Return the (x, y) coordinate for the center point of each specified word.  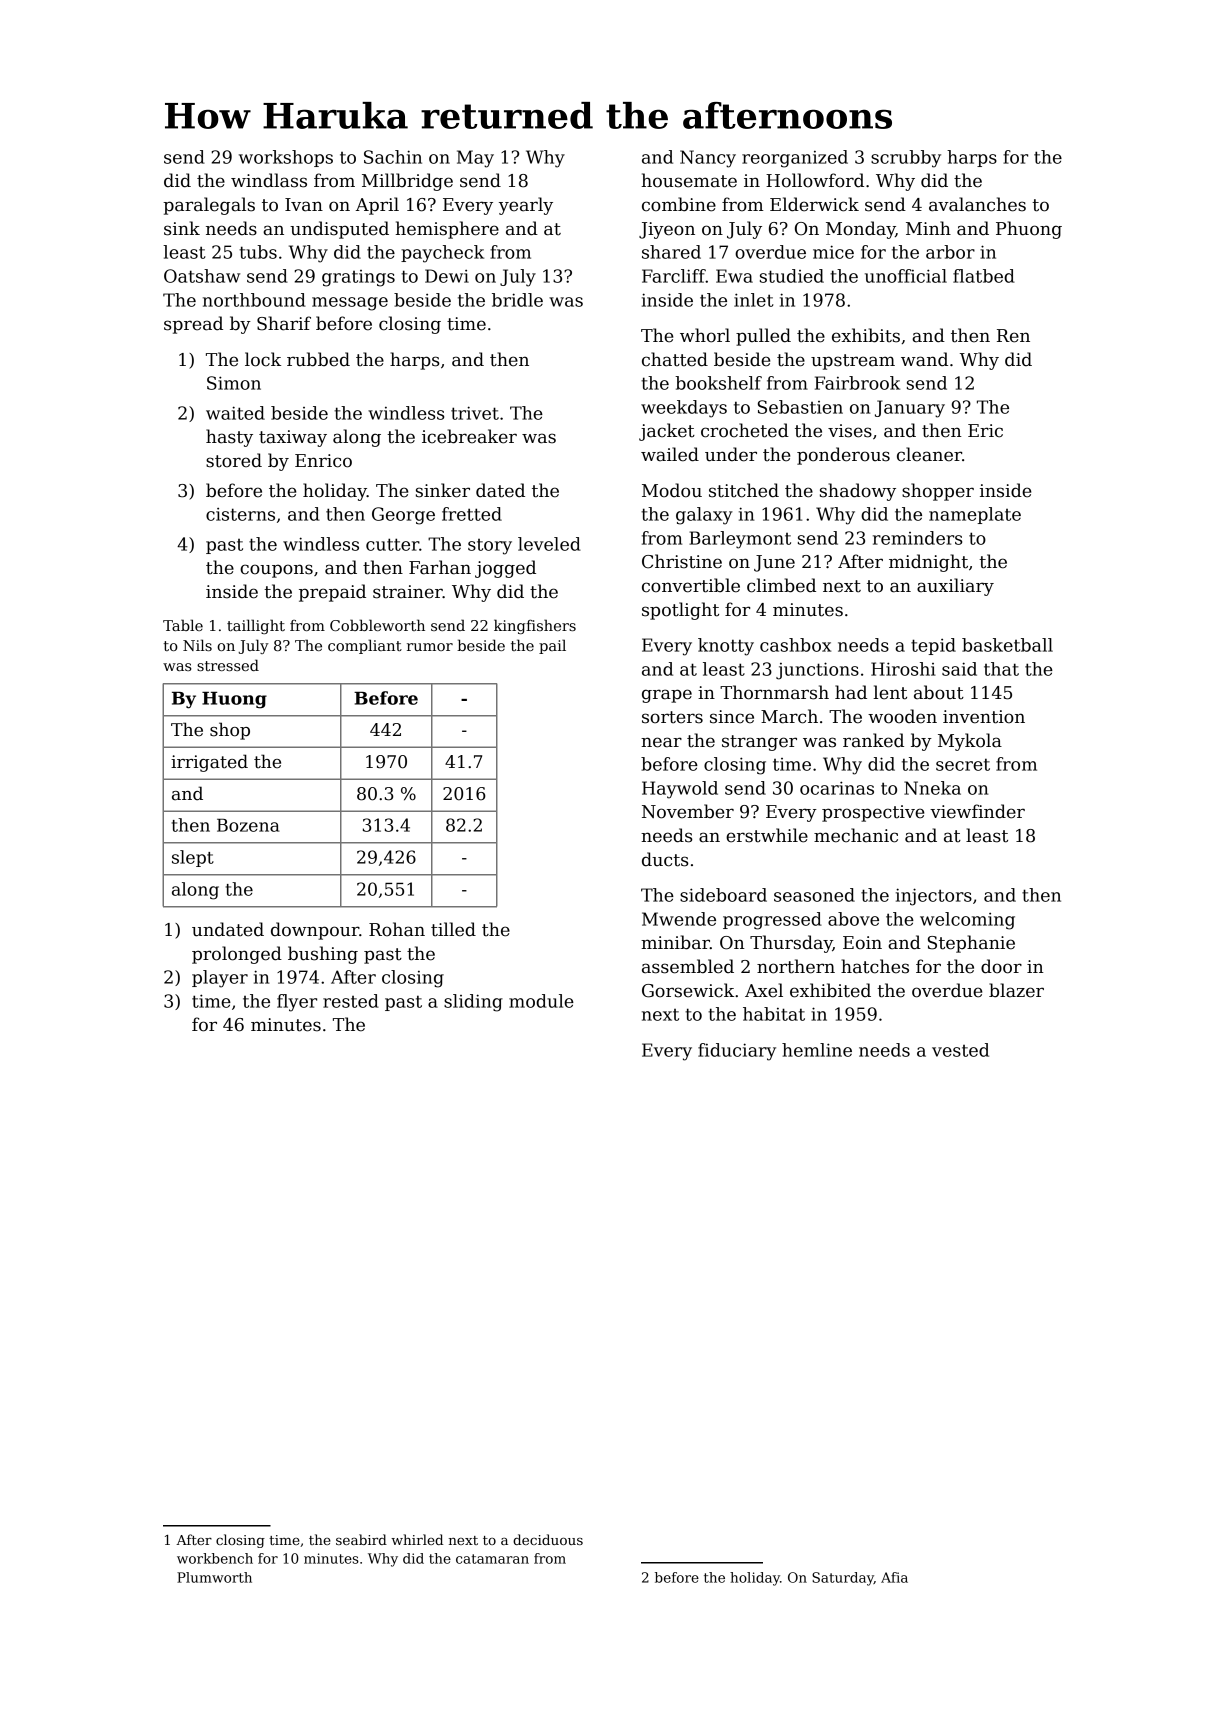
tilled (453, 929)
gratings (358, 278)
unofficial (906, 276)
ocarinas (837, 788)
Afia (894, 1577)
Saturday (843, 1579)
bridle (517, 300)
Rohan (397, 929)
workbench (215, 1558)
